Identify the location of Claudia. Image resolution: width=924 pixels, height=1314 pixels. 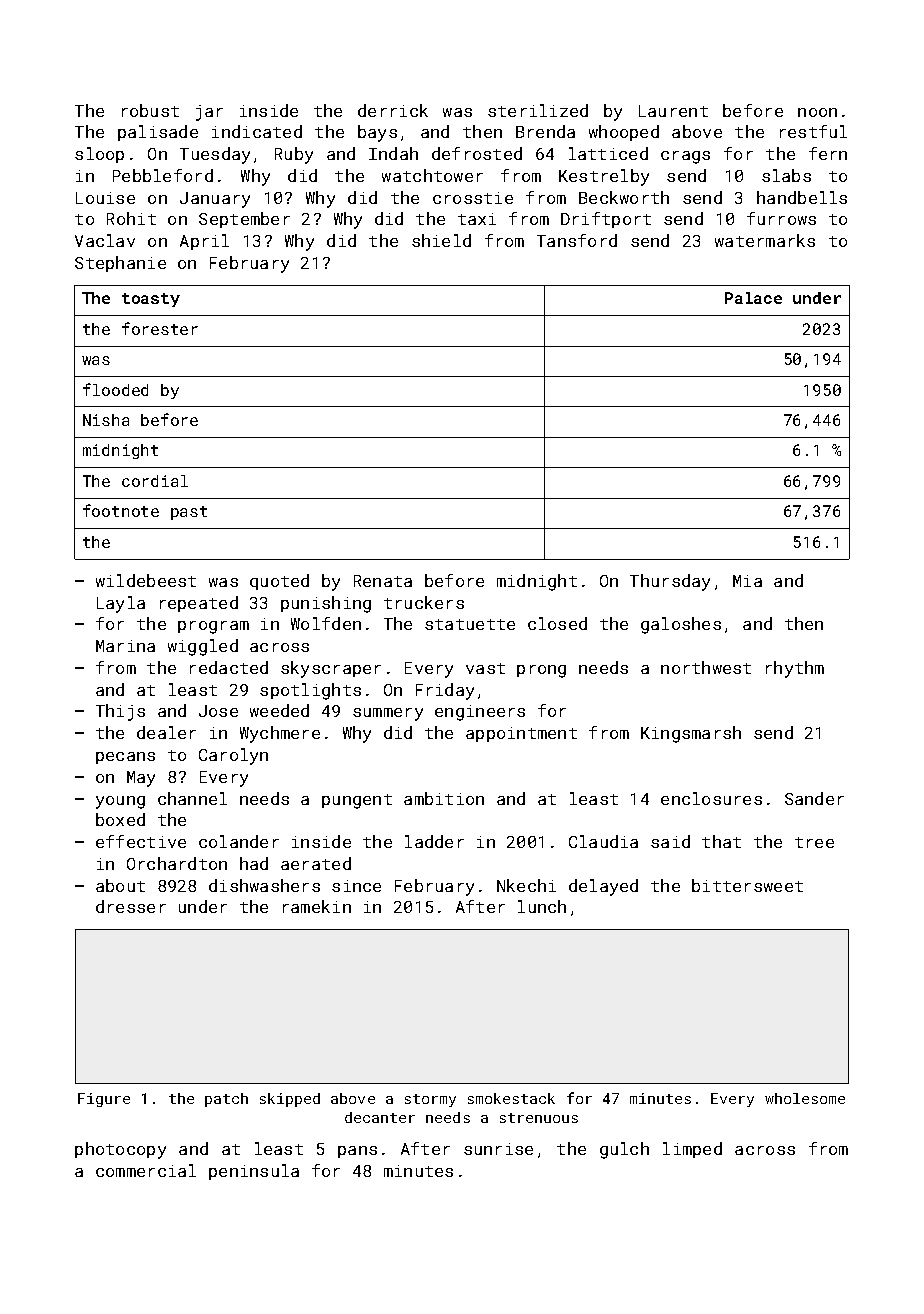
(603, 841).
